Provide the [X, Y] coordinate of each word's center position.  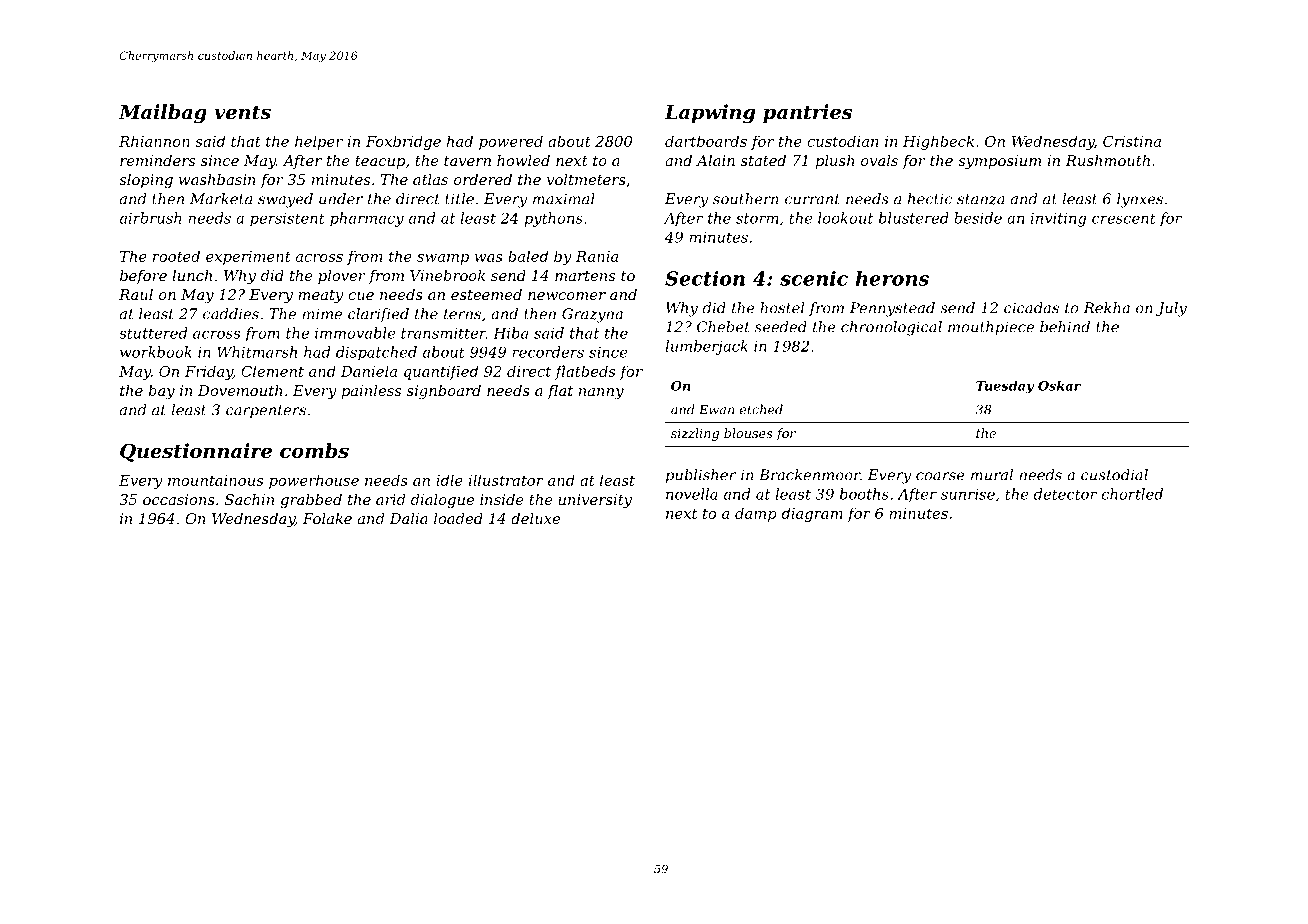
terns [462, 314]
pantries [807, 113]
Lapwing [709, 114]
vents [242, 113]
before [143, 277]
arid [390, 499]
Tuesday [1005, 386]
